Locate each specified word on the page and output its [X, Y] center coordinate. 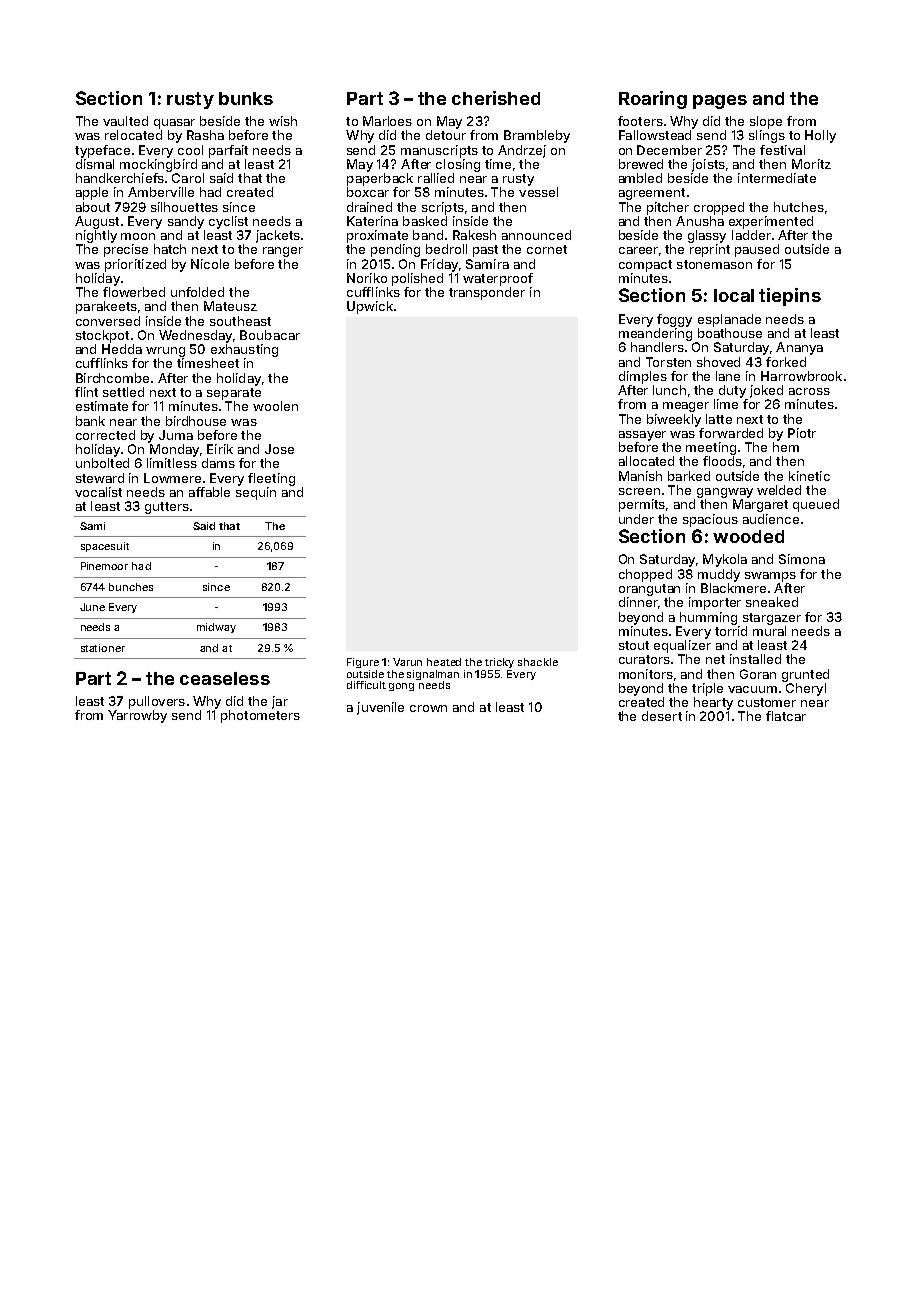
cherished [496, 98]
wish [283, 121]
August [97, 222]
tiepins [790, 297]
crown [428, 708]
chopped [645, 575]
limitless [172, 463]
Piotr [802, 433]
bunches [131, 587]
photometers [260, 716]
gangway [725, 493]
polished [417, 279]
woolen [275, 406]
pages [720, 102]
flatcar [786, 716]
